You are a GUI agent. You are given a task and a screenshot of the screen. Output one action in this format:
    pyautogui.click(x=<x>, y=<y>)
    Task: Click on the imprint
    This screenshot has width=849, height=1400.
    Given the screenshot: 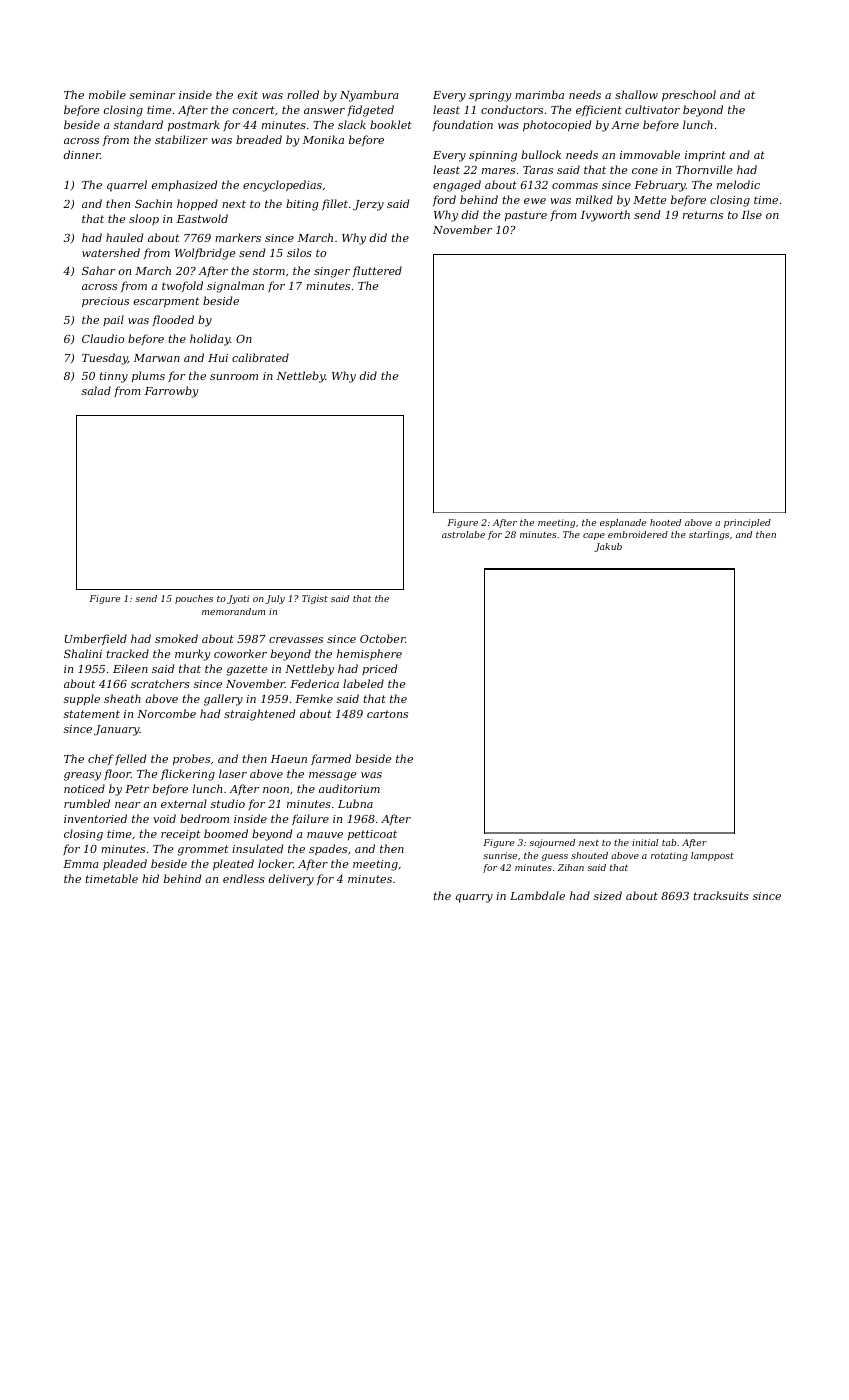 What is the action you would take?
    pyautogui.click(x=705, y=156)
